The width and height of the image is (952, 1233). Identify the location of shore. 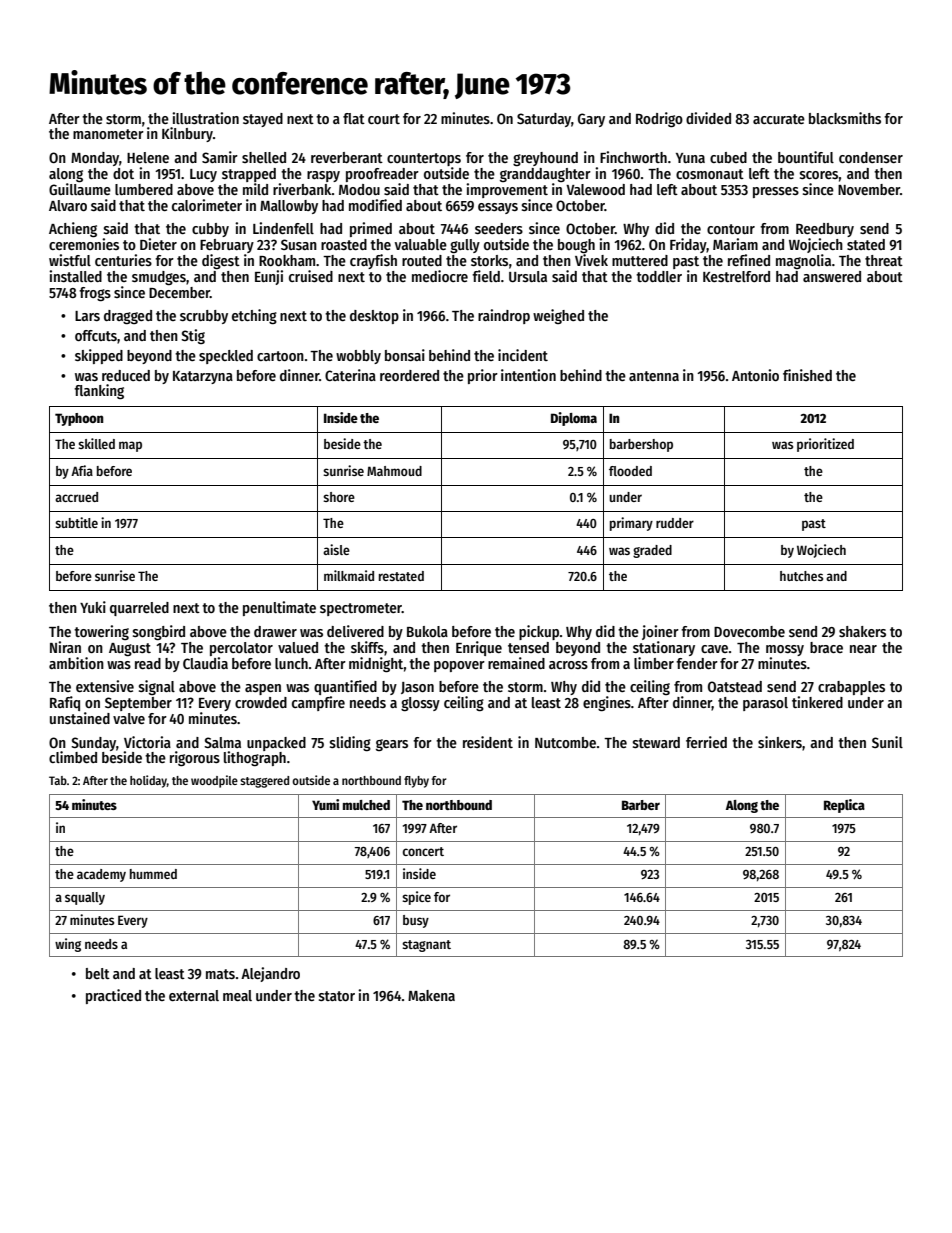
(339, 497).
